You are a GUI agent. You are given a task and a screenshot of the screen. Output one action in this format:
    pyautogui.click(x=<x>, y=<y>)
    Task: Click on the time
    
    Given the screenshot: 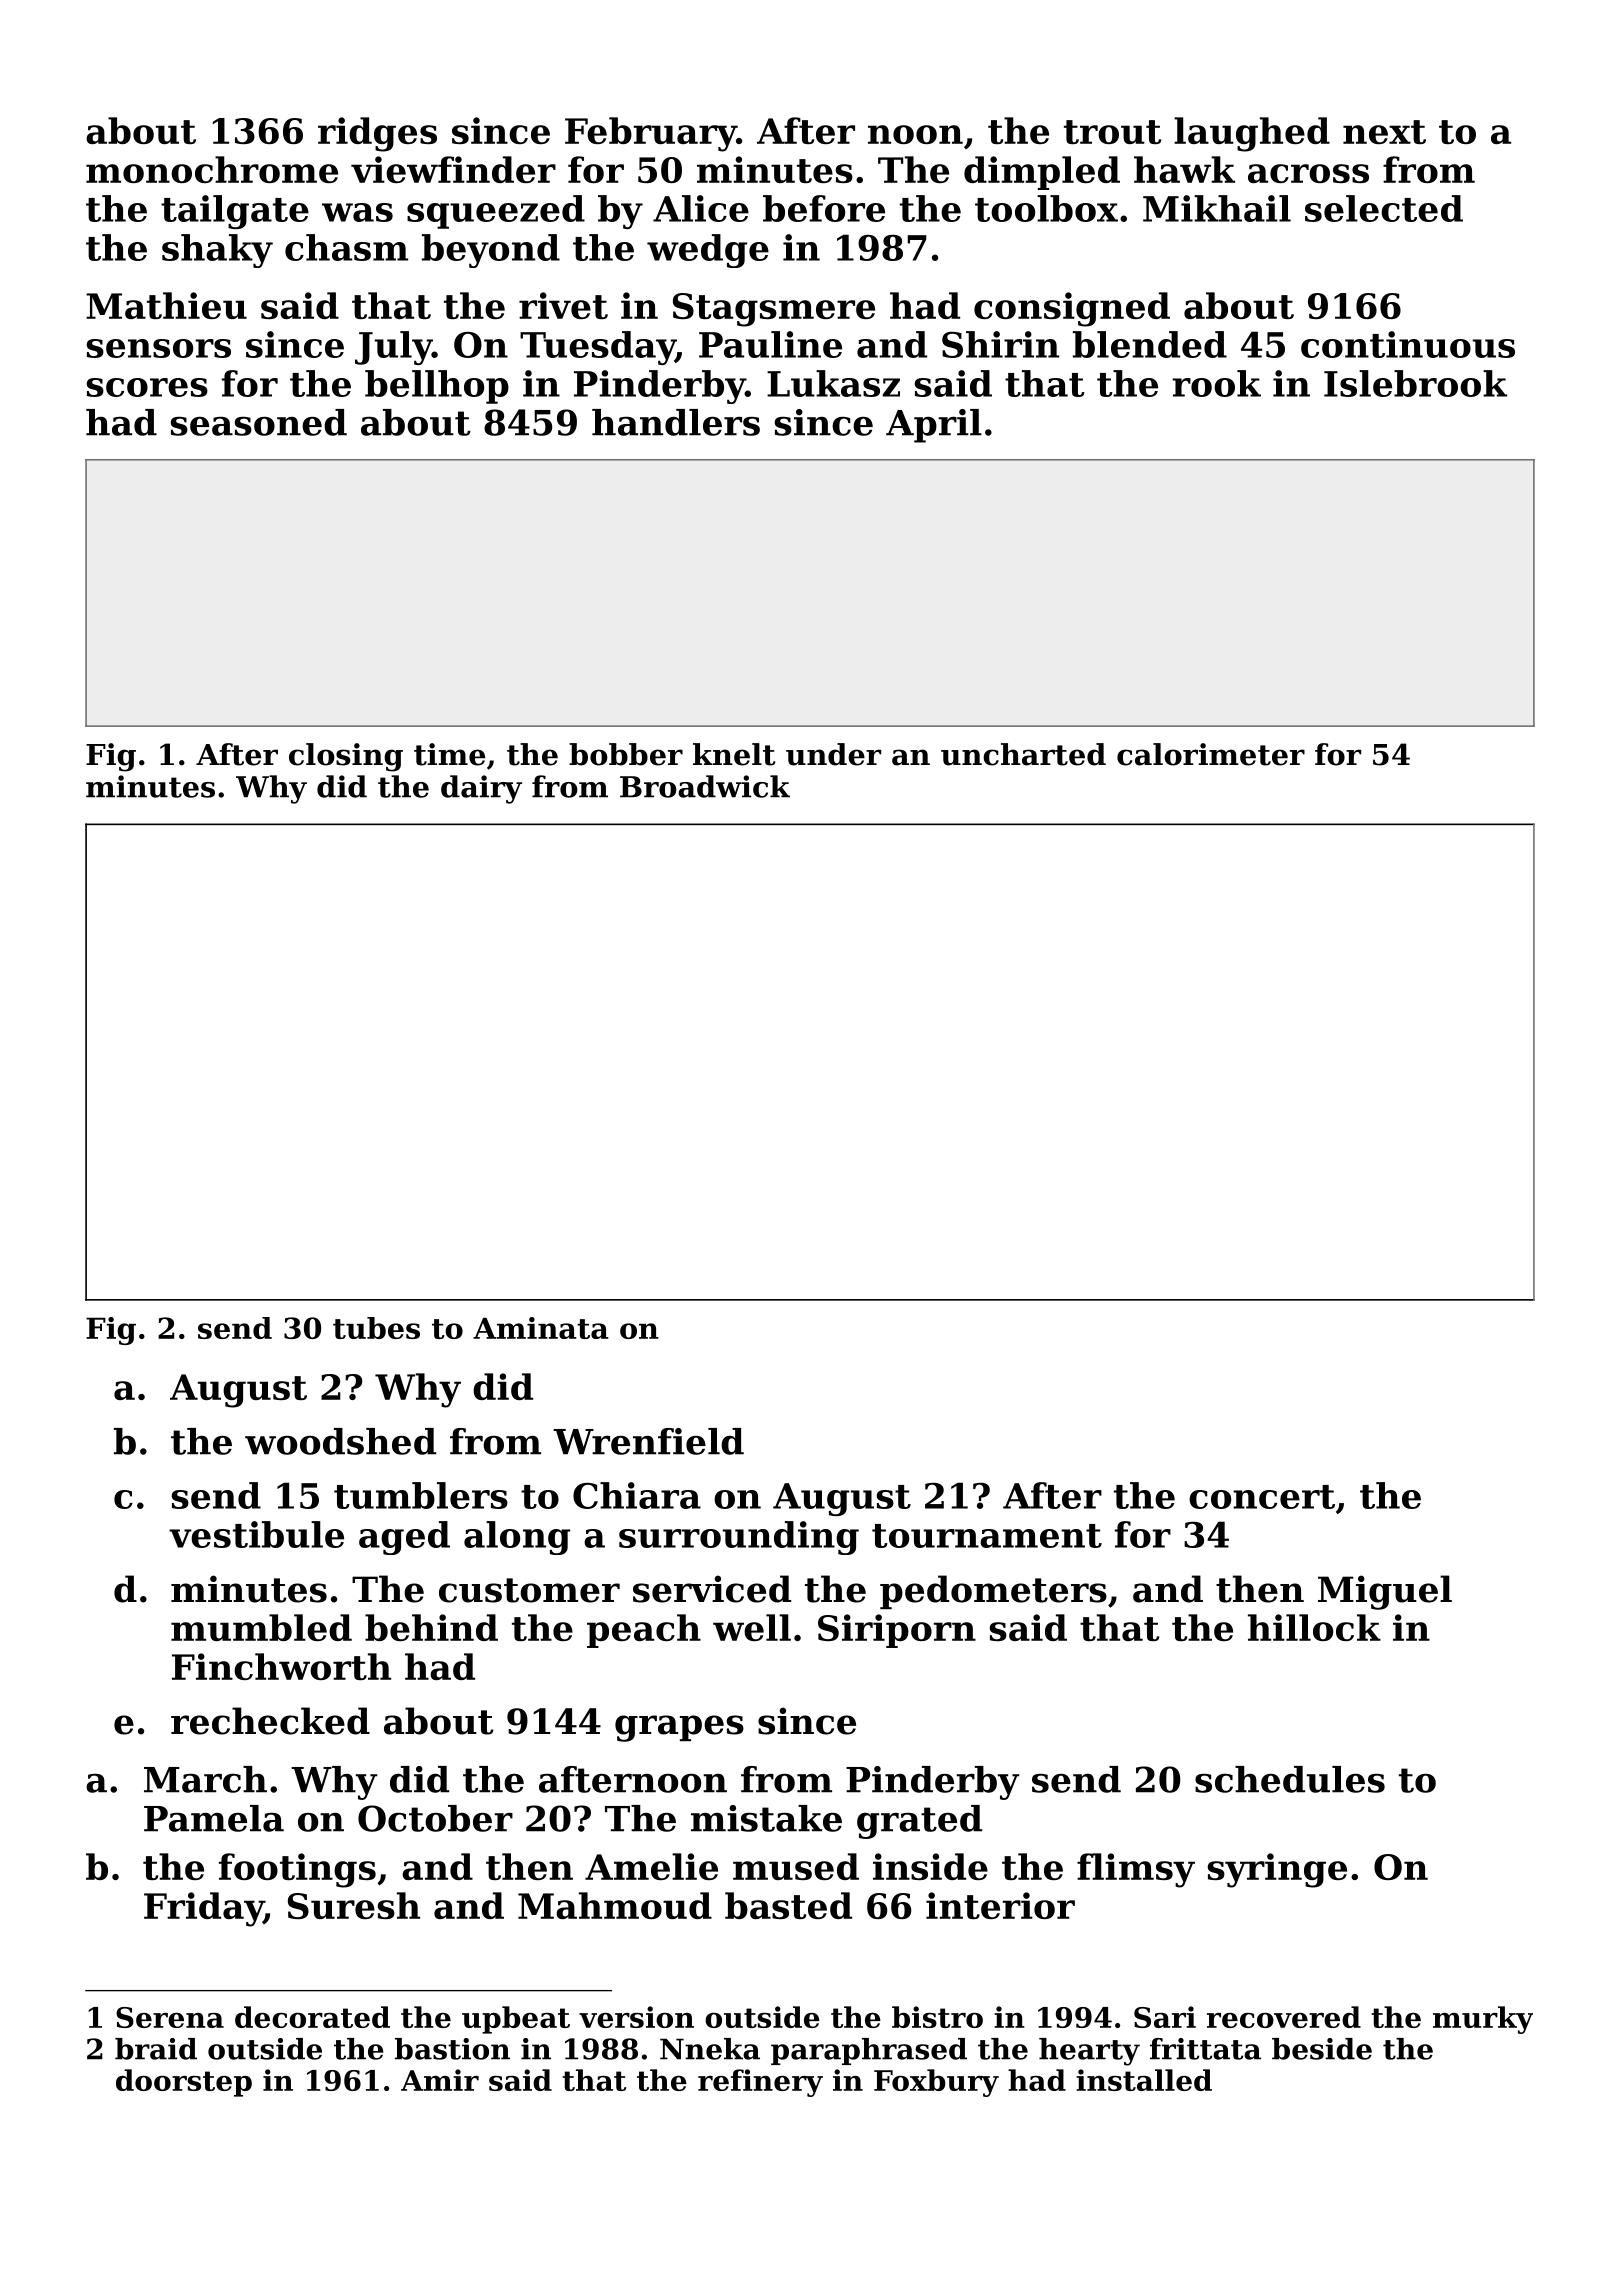 What is the action you would take?
    pyautogui.click(x=449, y=754)
